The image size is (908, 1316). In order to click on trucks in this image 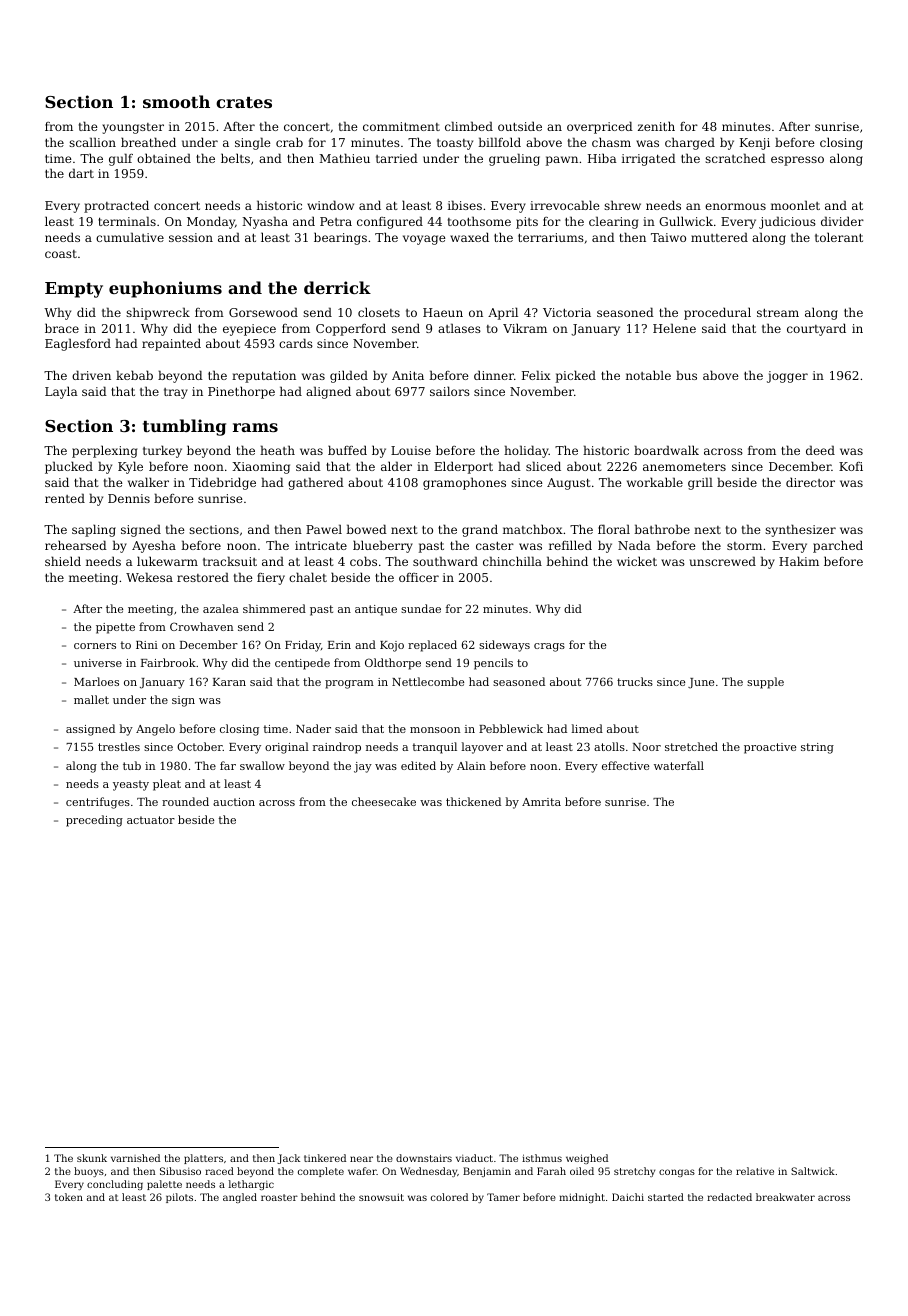, I will do `click(635, 681)`.
